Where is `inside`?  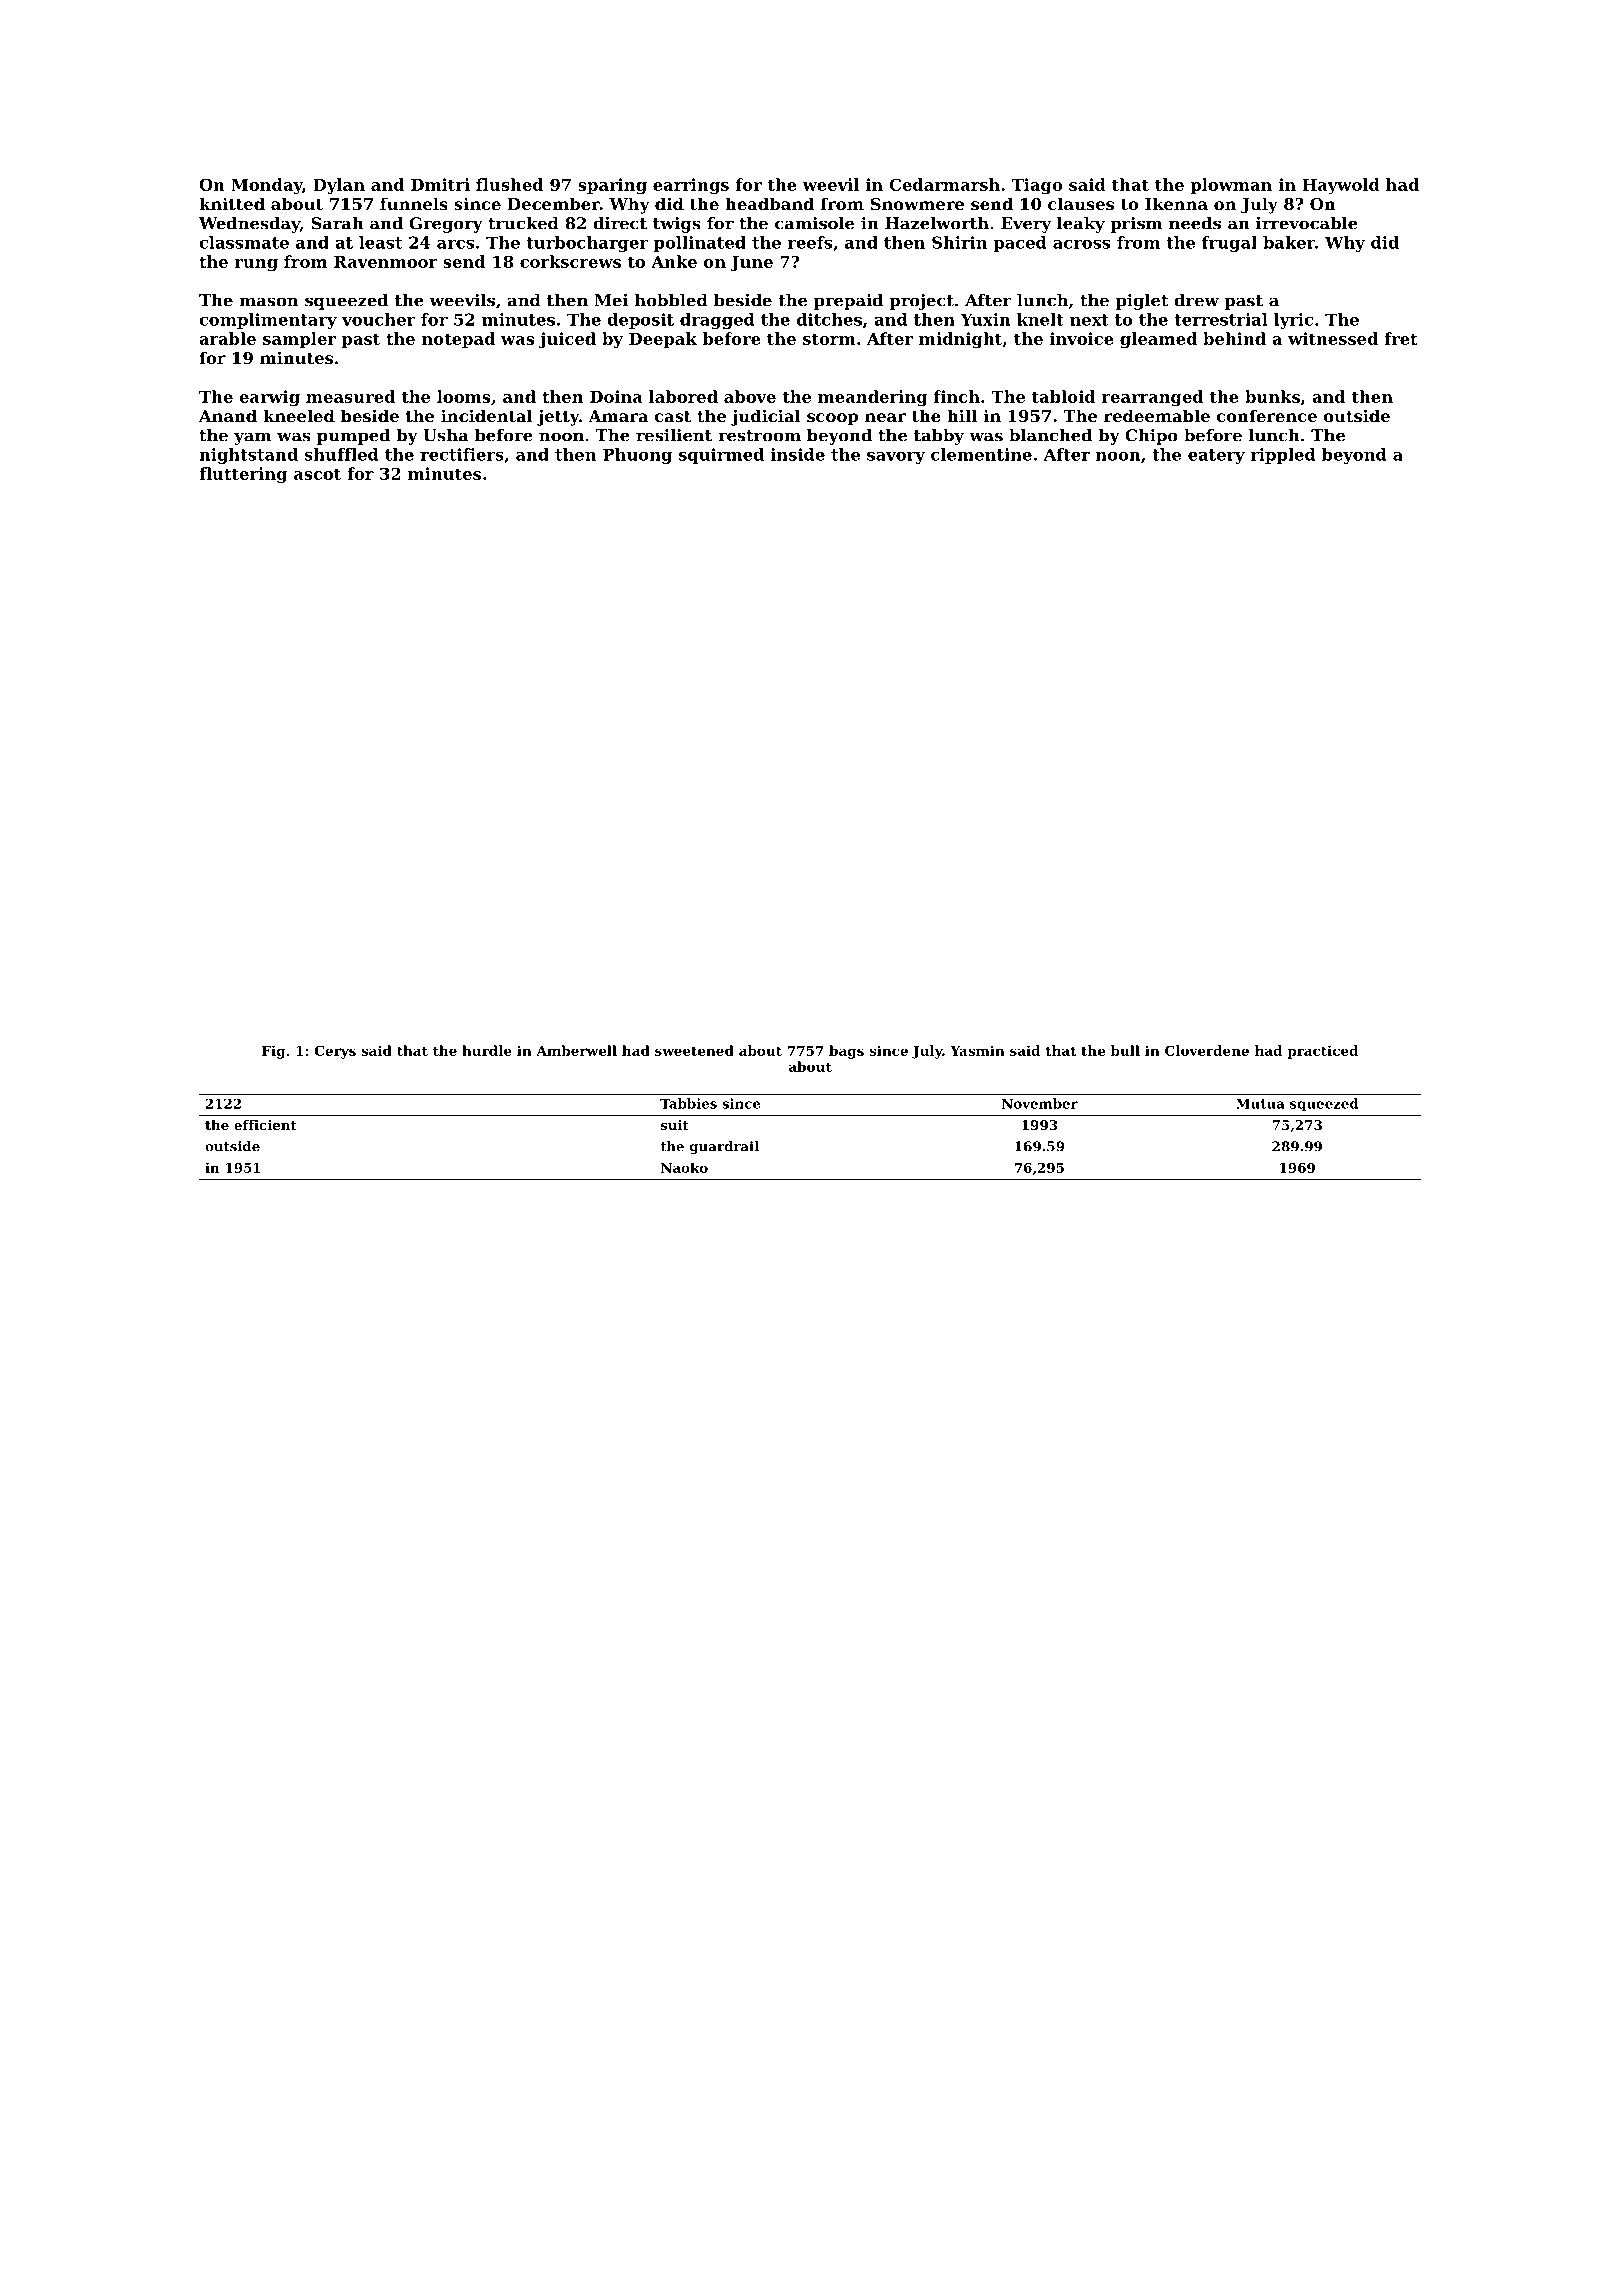 inside is located at coordinates (798, 454).
